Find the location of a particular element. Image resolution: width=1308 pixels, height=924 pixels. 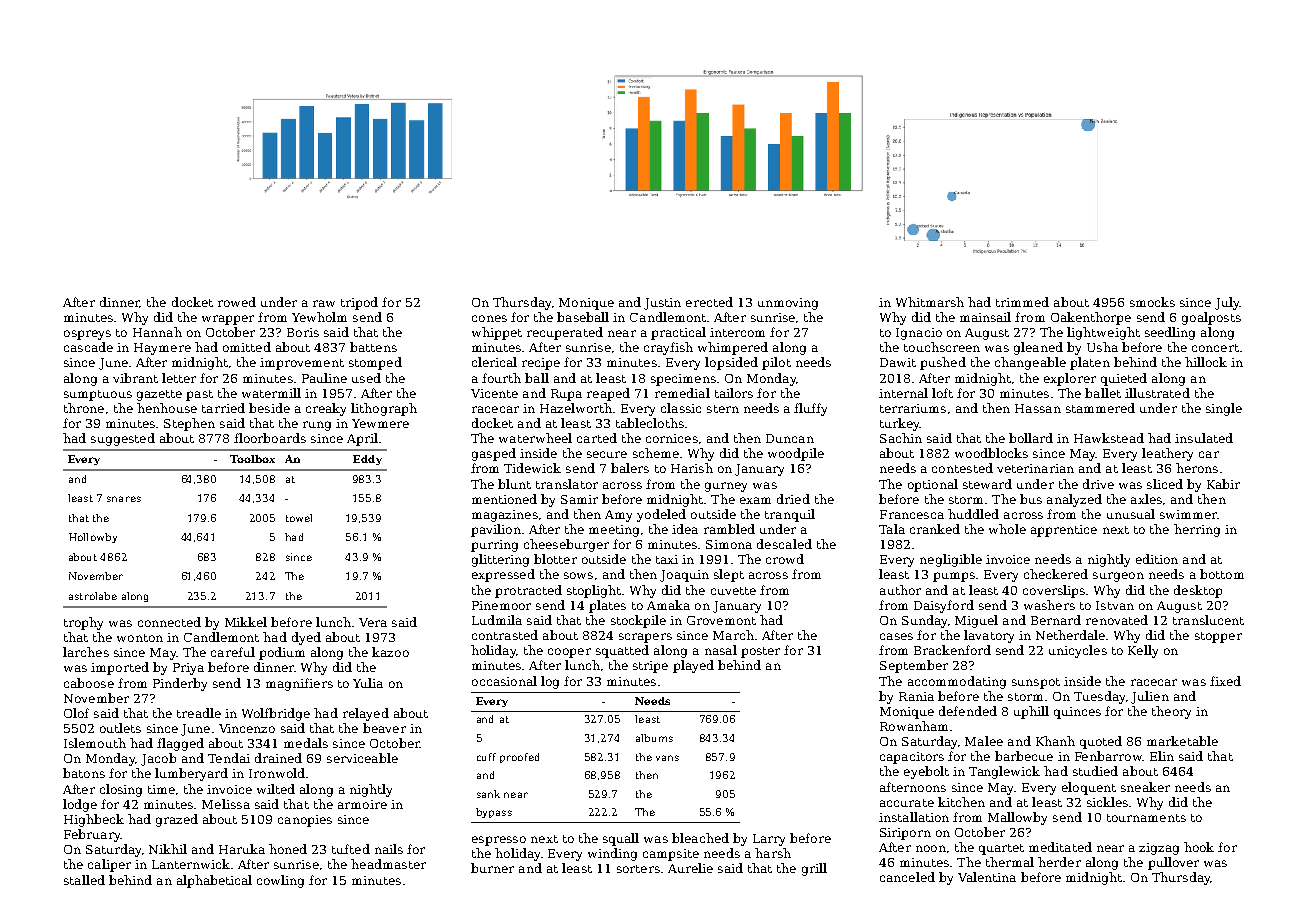

accommodating is located at coordinates (957, 682).
